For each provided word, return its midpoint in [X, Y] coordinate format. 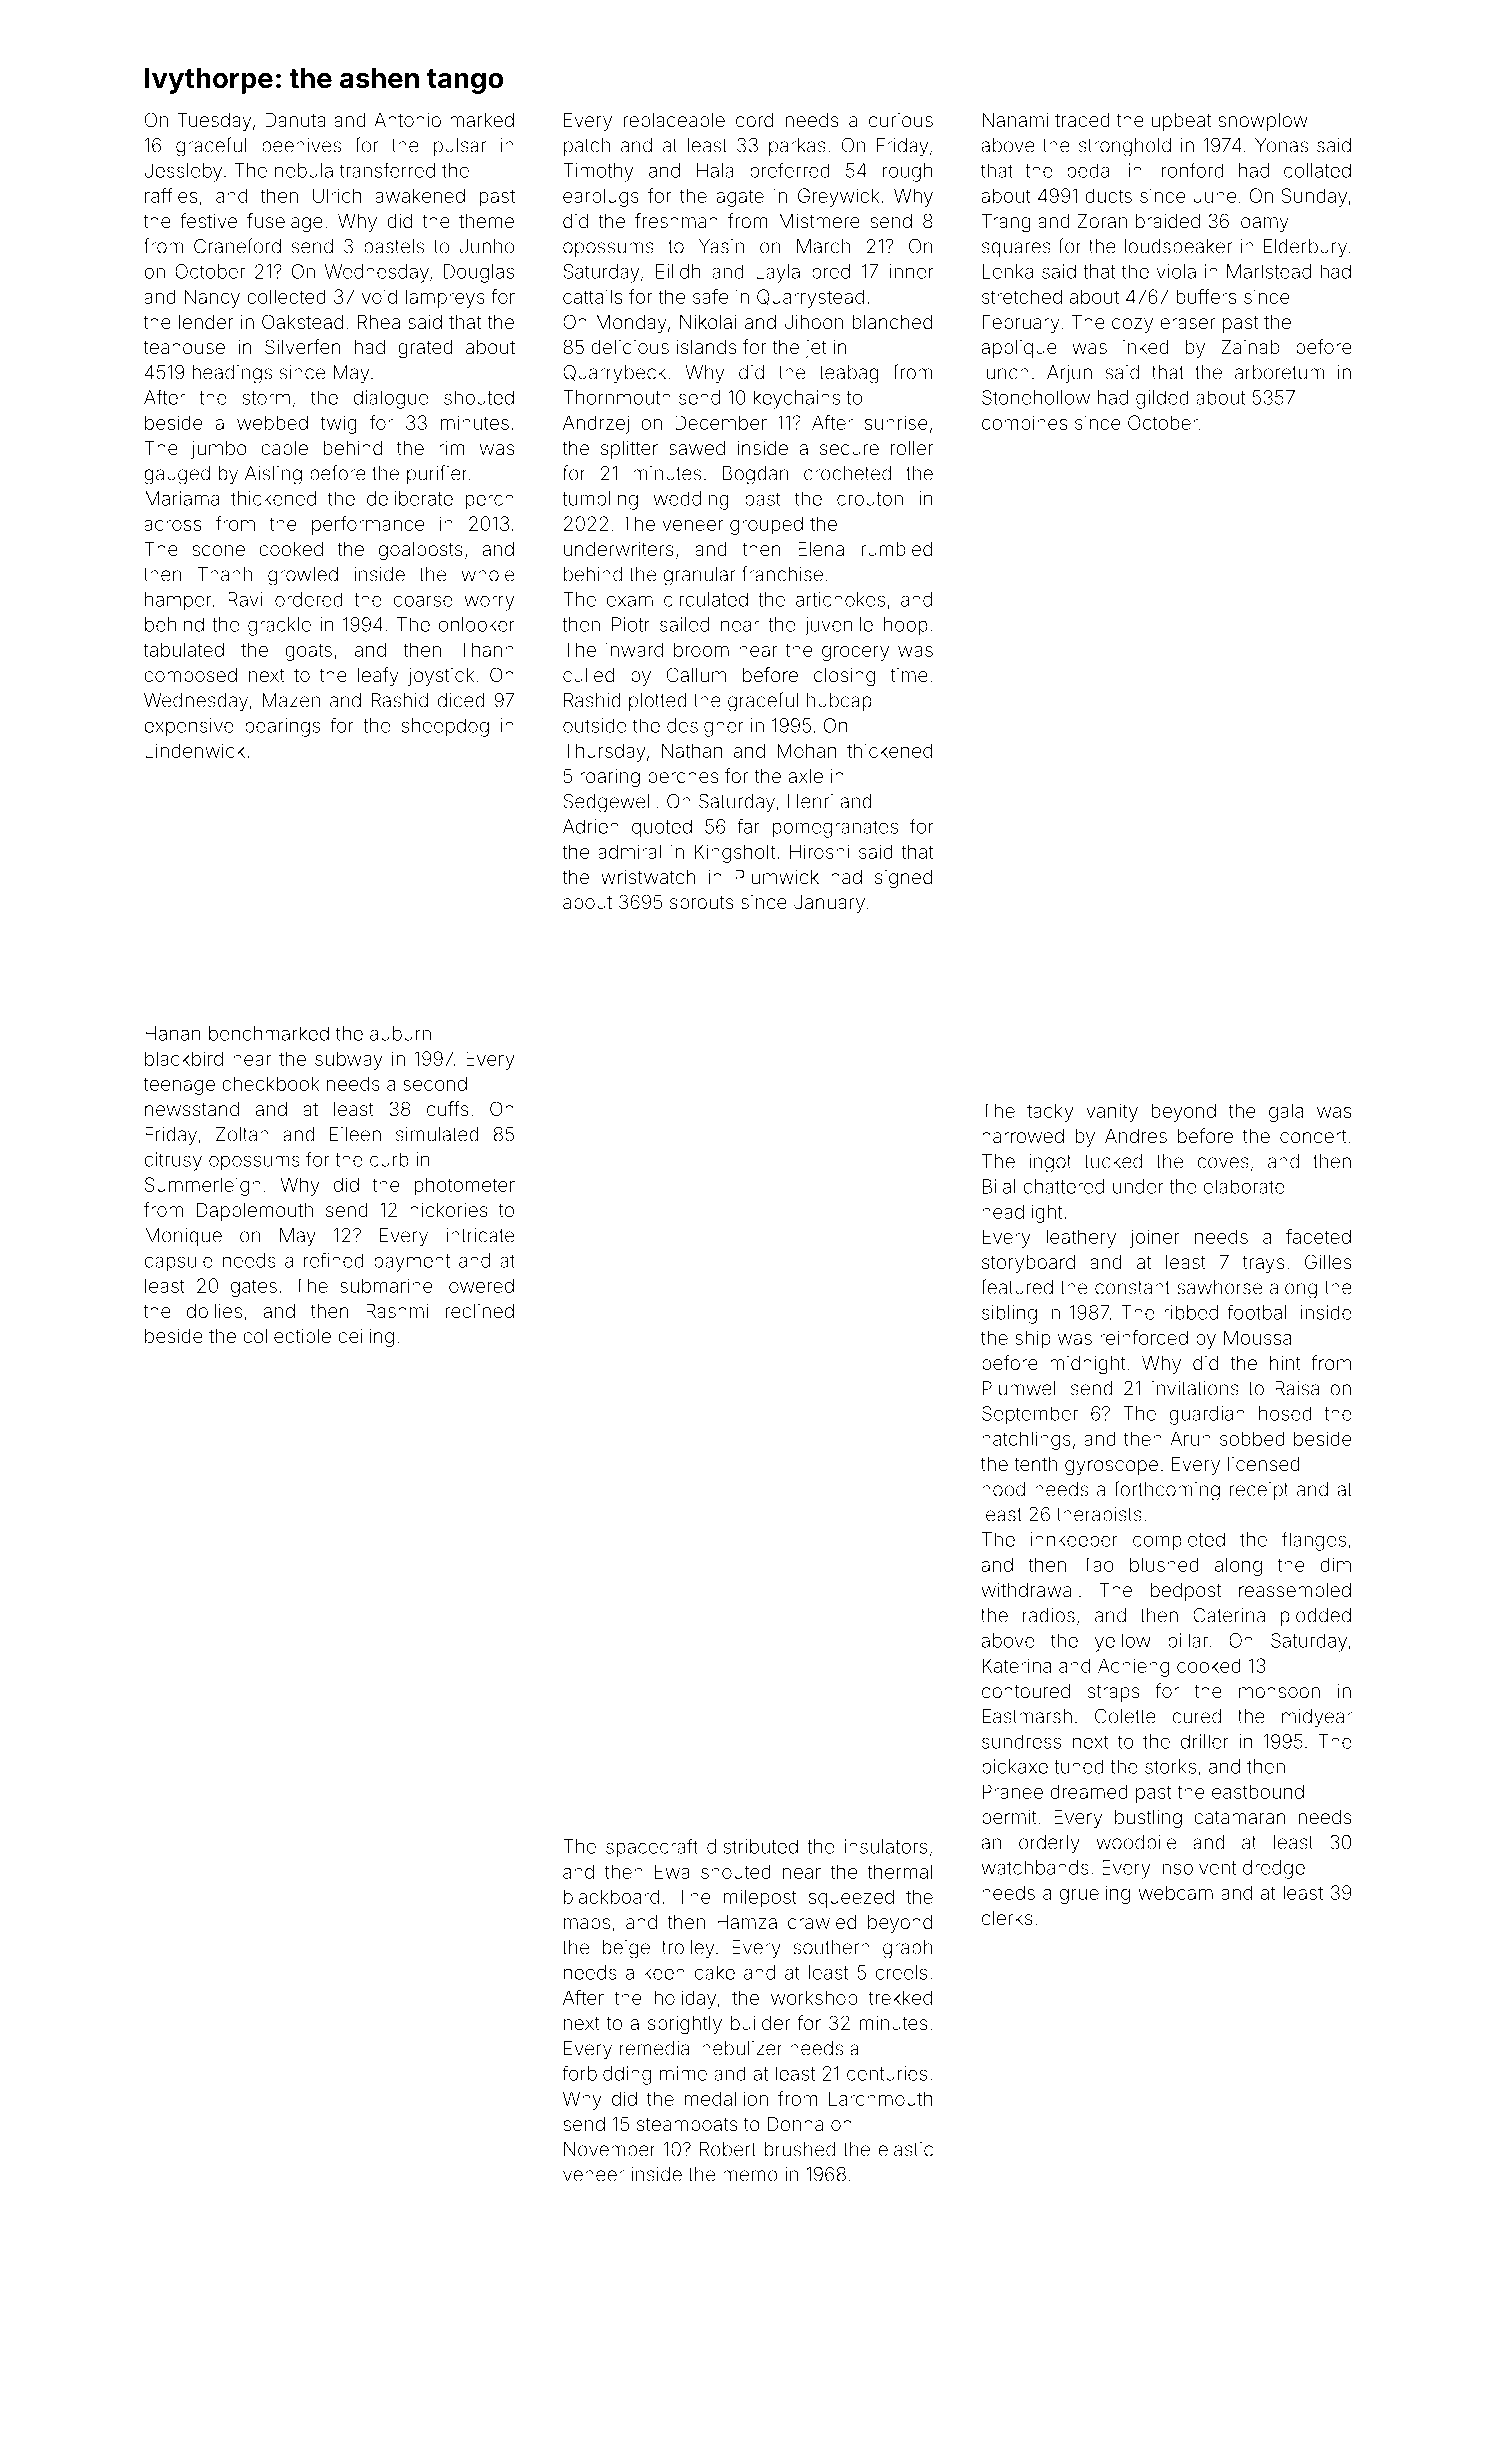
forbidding [606, 2075]
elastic [905, 2149]
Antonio [407, 120]
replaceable [674, 122]
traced [1082, 120]
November [610, 2149]
